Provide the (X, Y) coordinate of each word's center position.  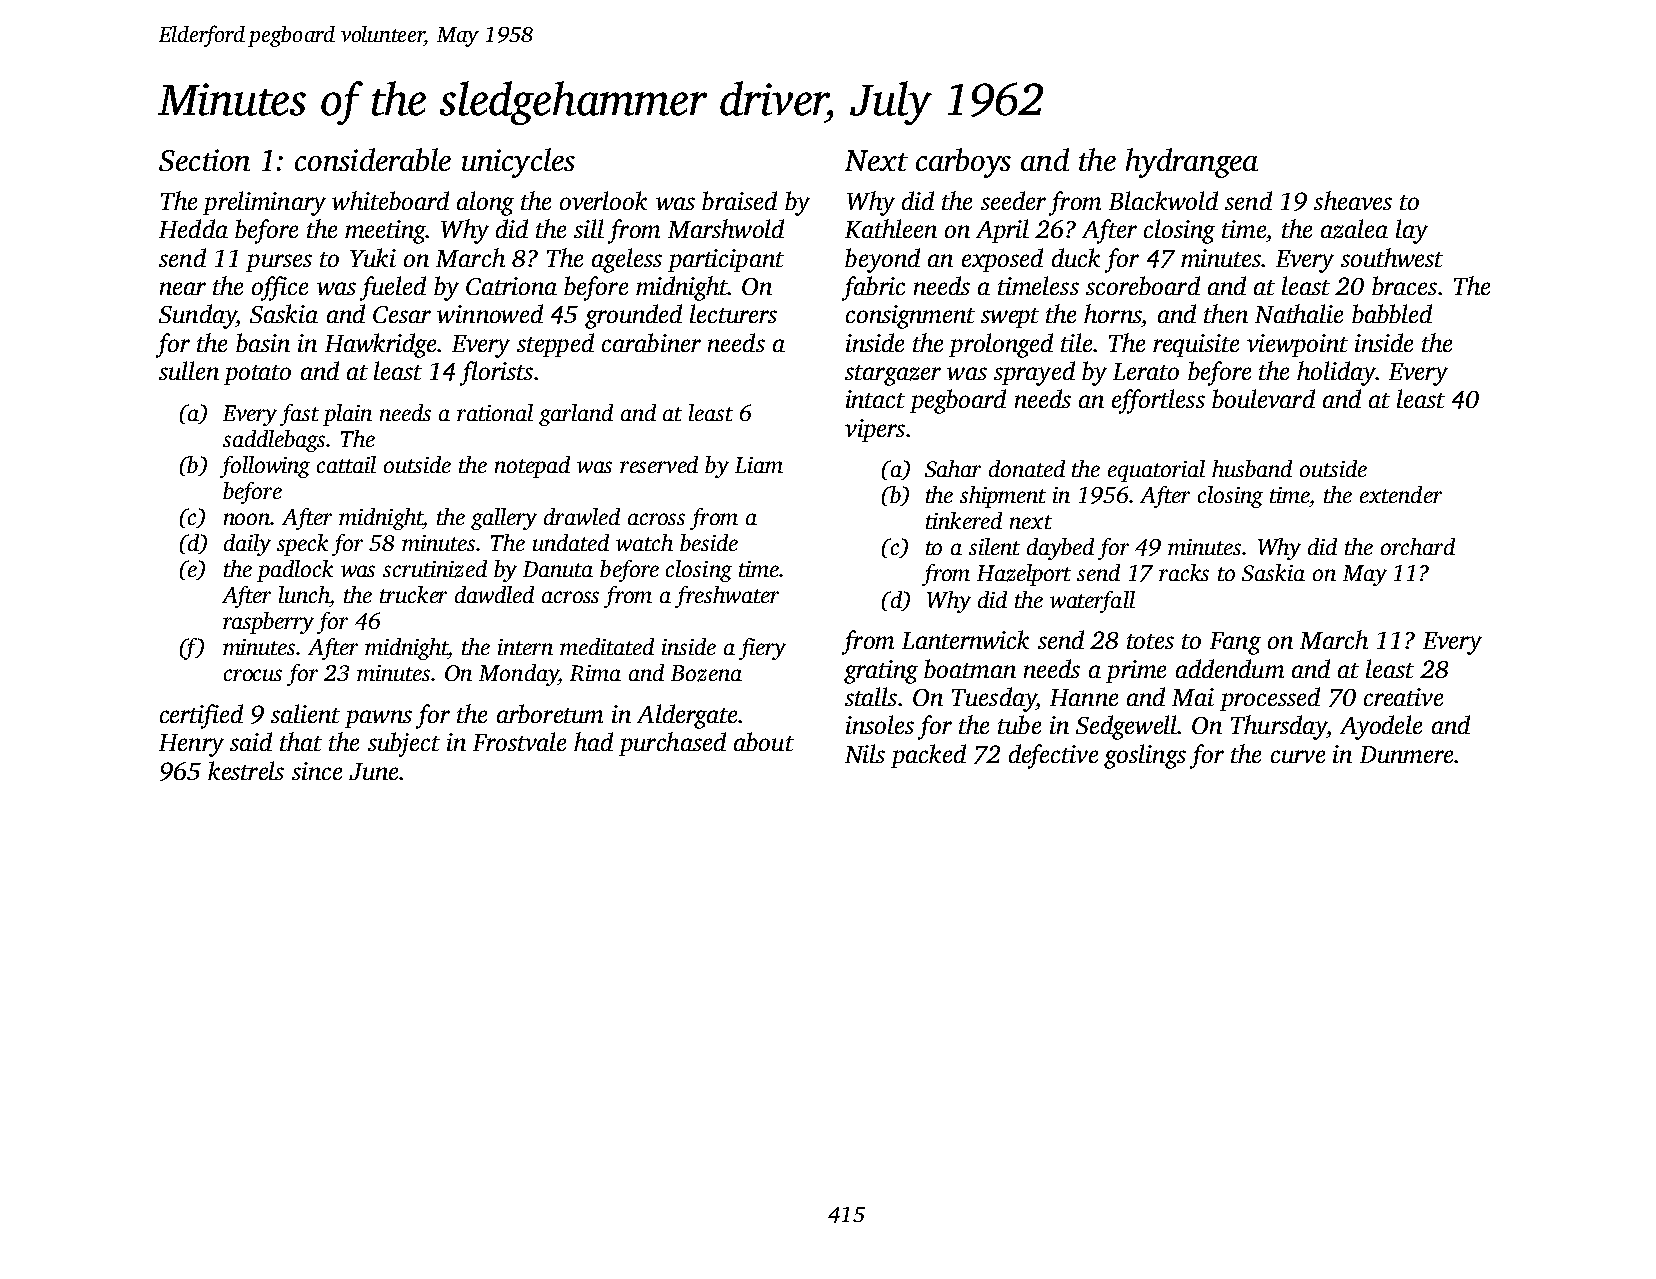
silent (994, 546)
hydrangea (1192, 163)
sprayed (1034, 373)
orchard (1418, 546)
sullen (189, 370)
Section (204, 160)
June (373, 771)
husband (1252, 468)
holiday (1336, 373)
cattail (346, 464)
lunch (304, 594)
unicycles (518, 163)
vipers (875, 430)
